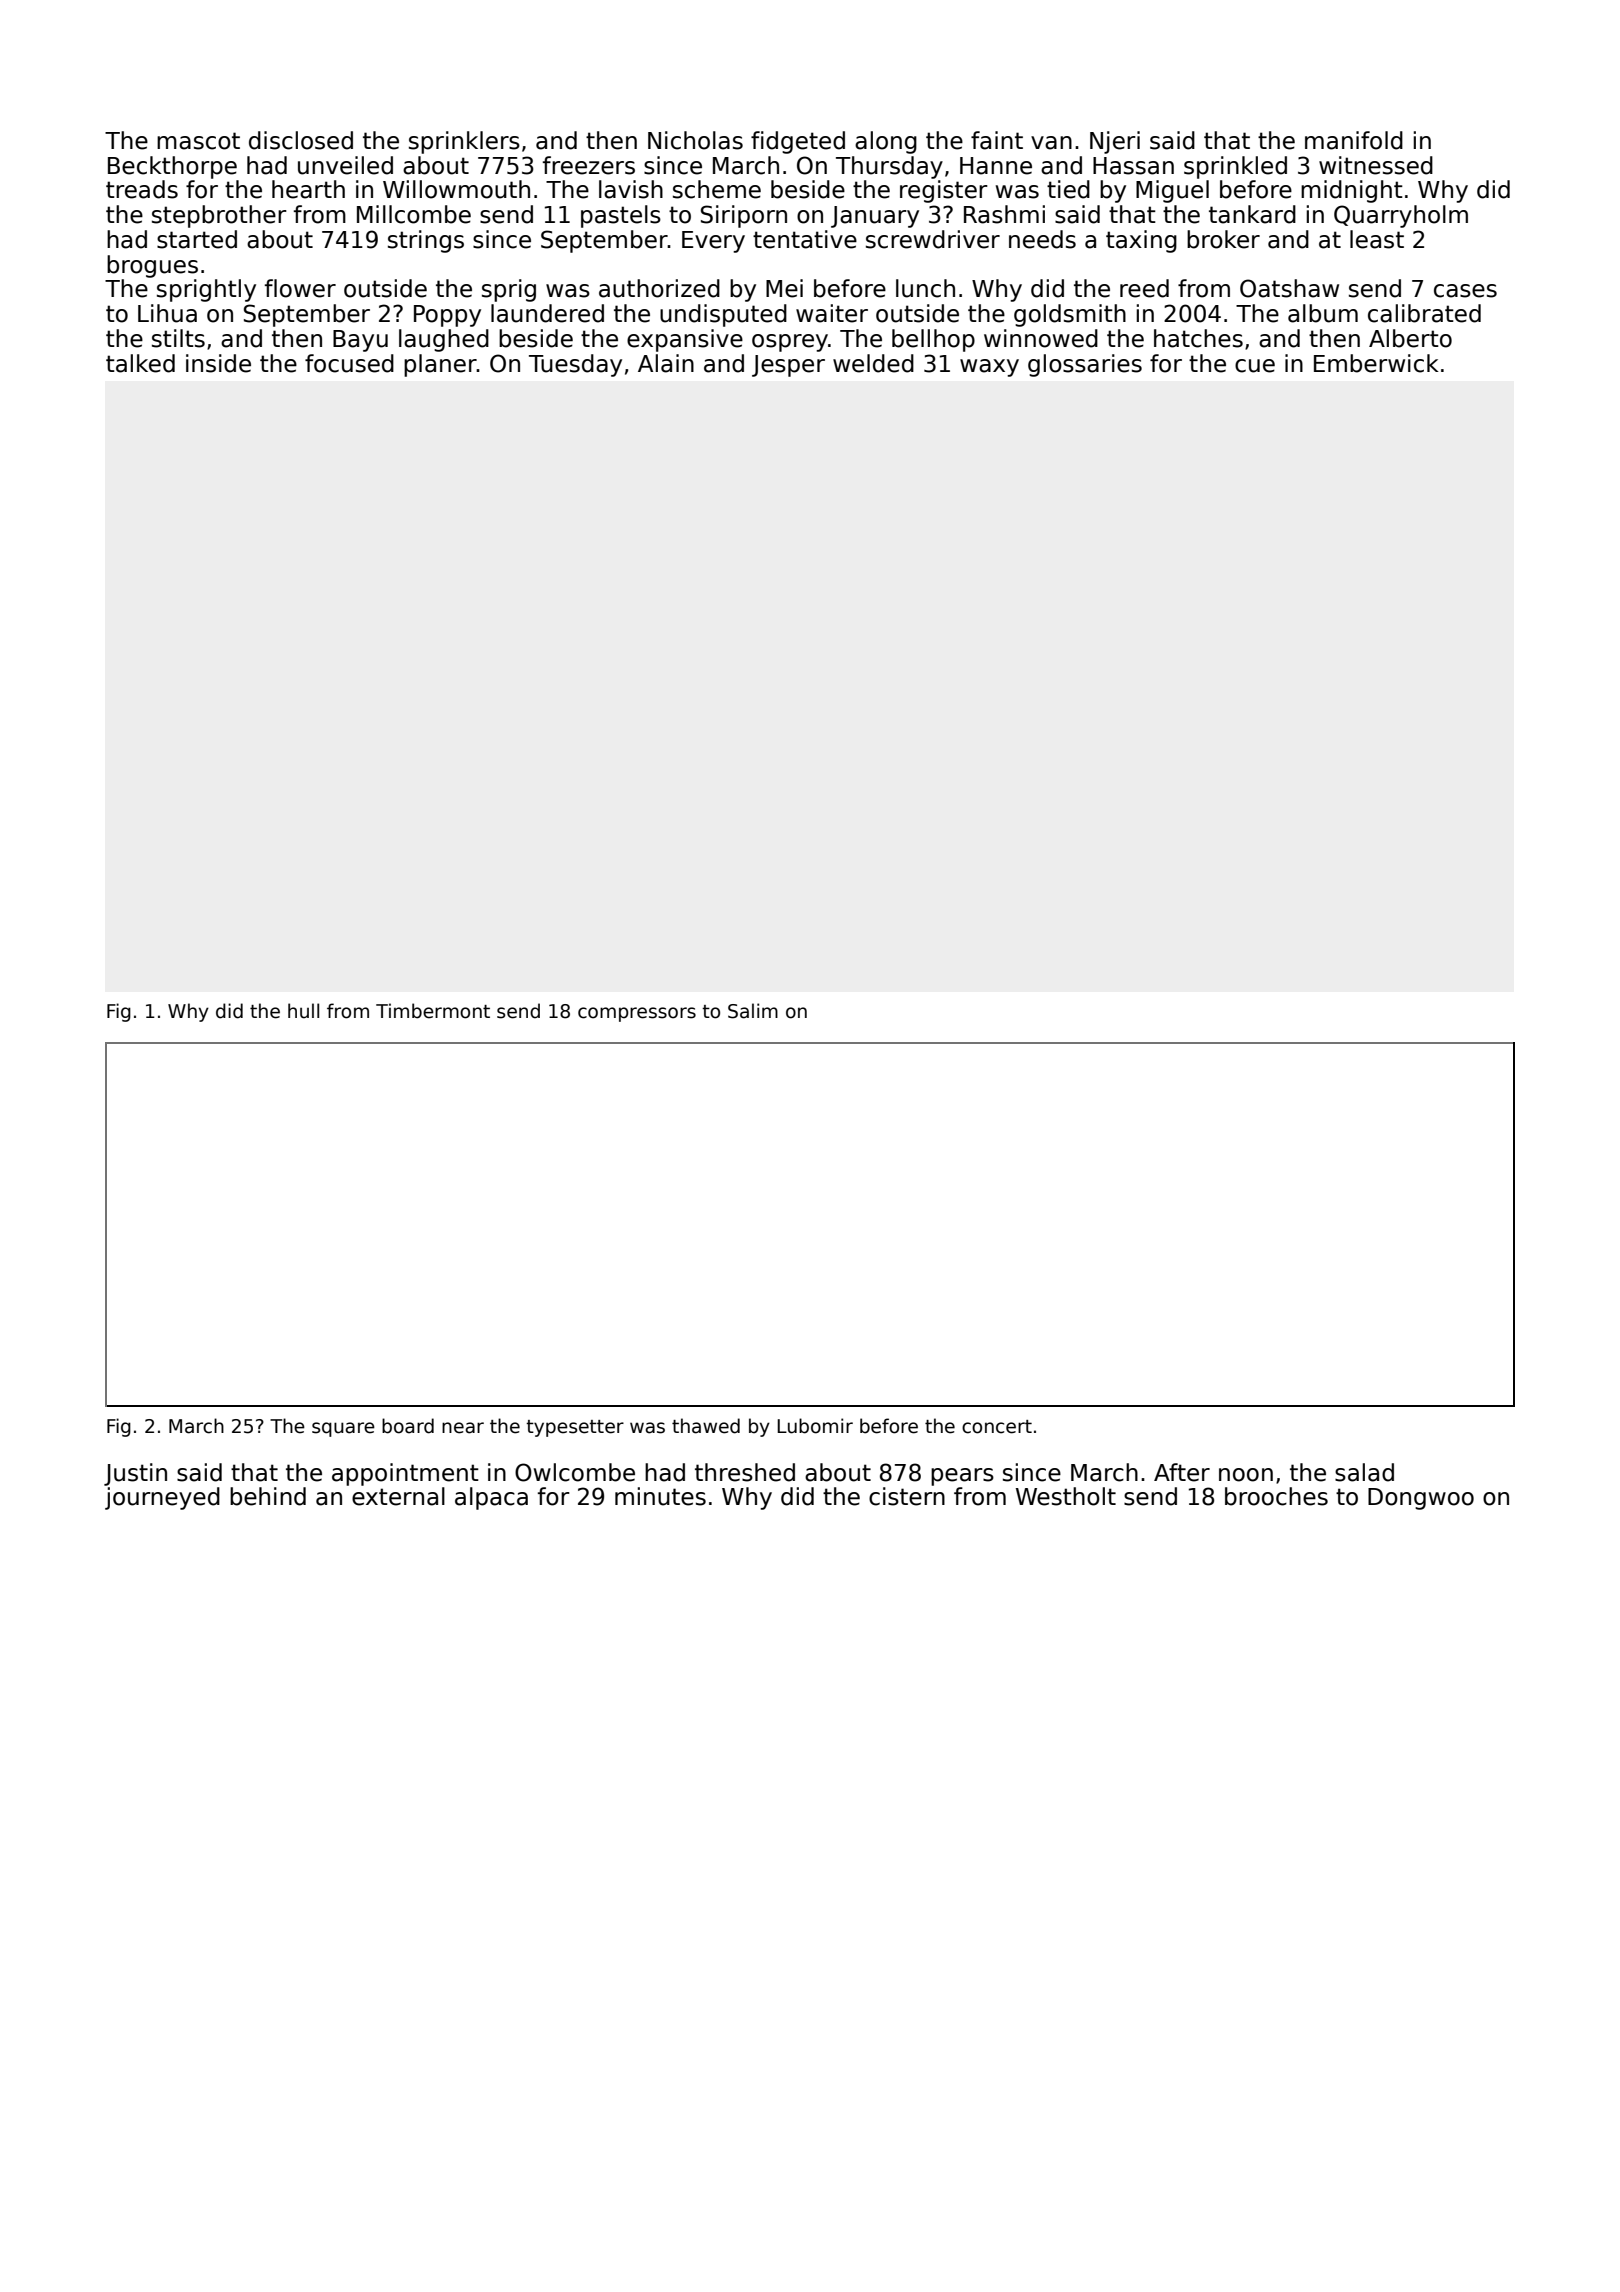 The height and width of the screenshot is (2292, 1620). Describe the element at coordinates (463, 1428) in the screenshot. I see `near` at that location.
